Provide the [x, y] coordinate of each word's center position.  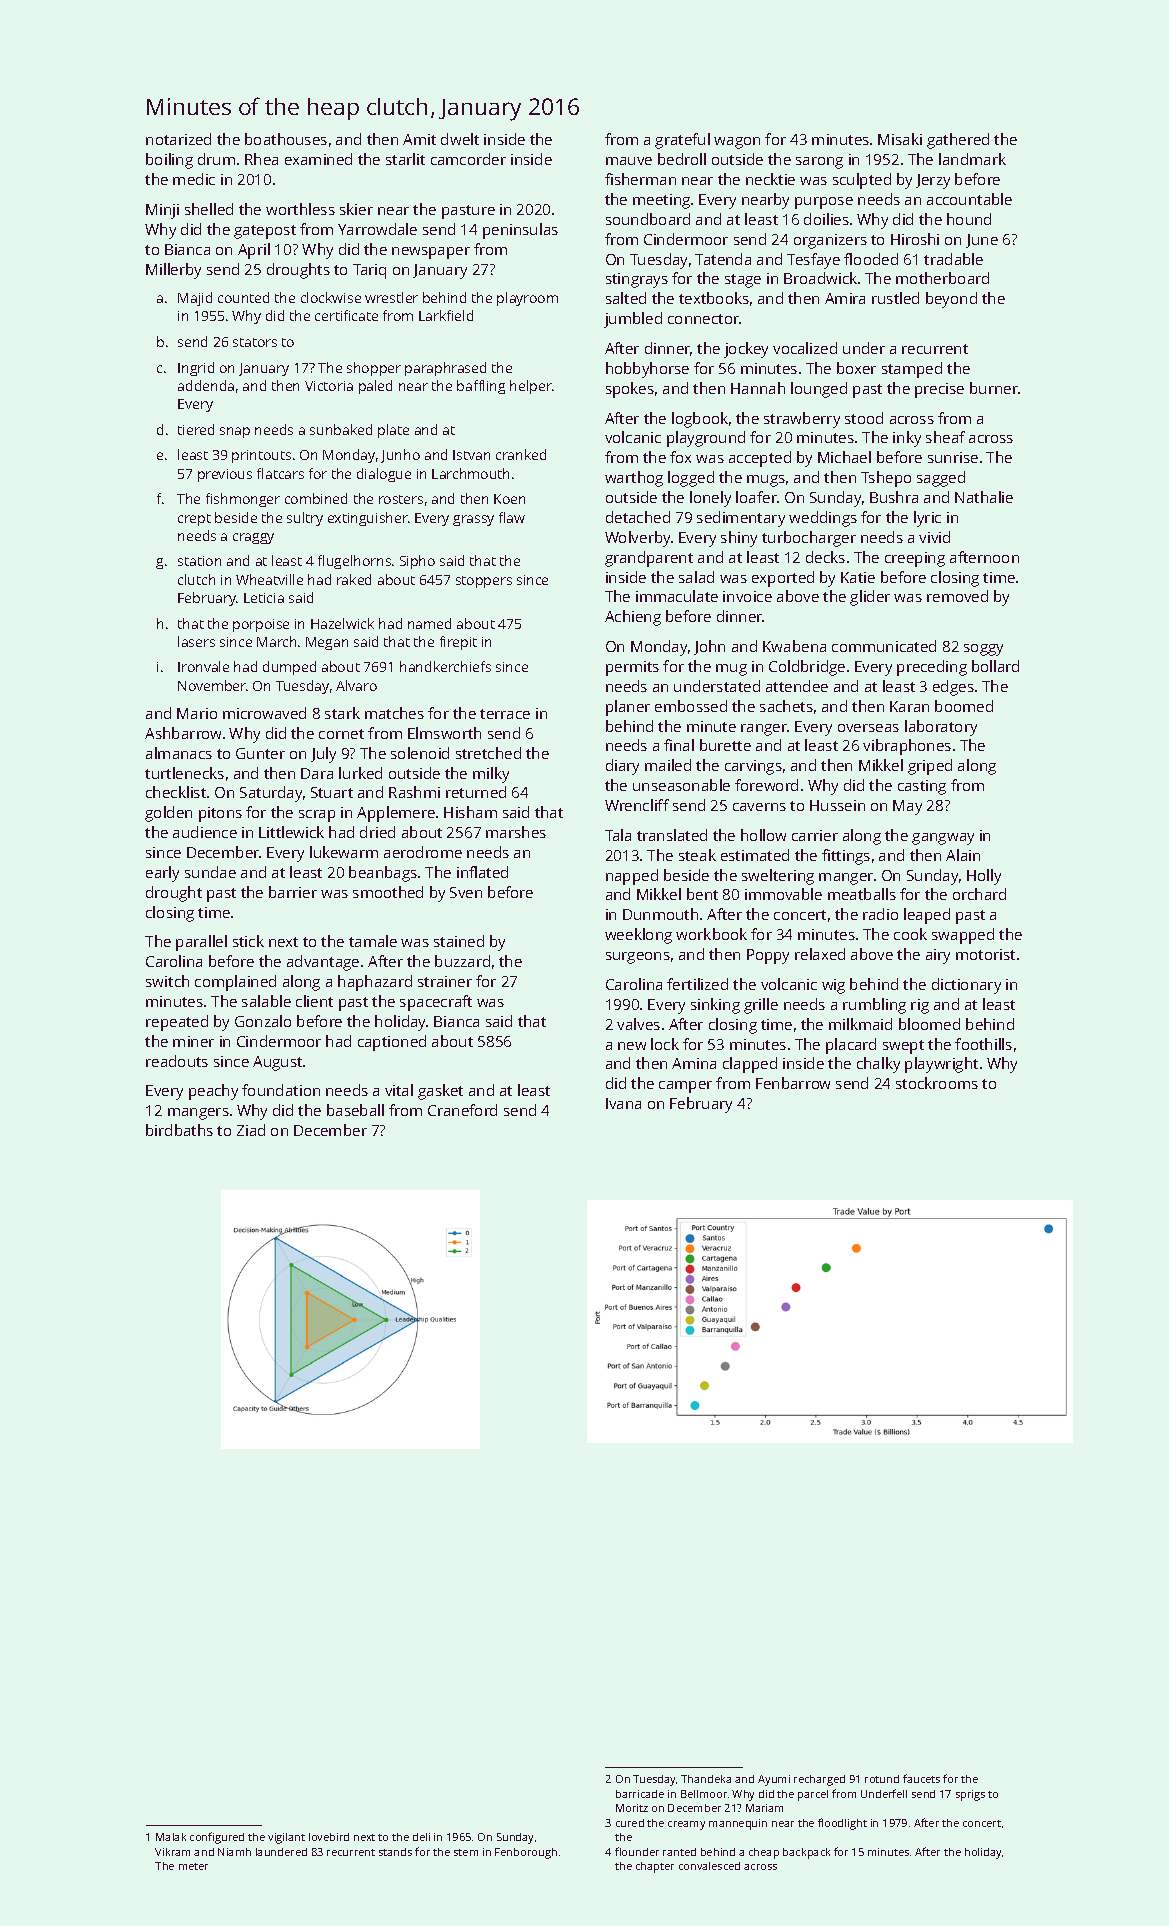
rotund [882, 1779]
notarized [178, 139]
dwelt [460, 139]
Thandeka [706, 1779]
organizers [830, 241]
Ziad [251, 1130]
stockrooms [937, 1083]
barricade [640, 1794]
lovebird [329, 1837]
